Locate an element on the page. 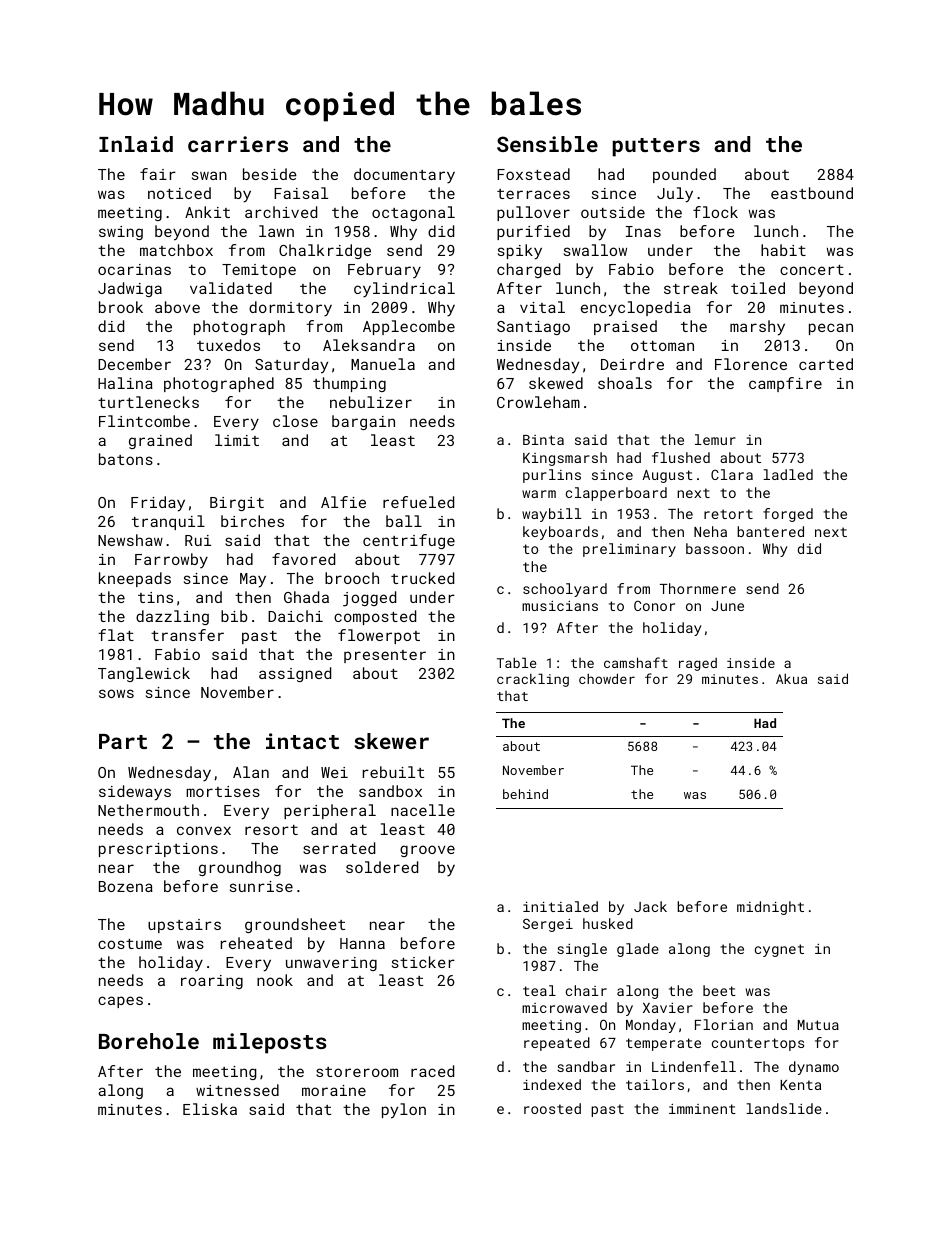 The height and width of the document is (1233, 952). Sensible is located at coordinates (547, 144).
